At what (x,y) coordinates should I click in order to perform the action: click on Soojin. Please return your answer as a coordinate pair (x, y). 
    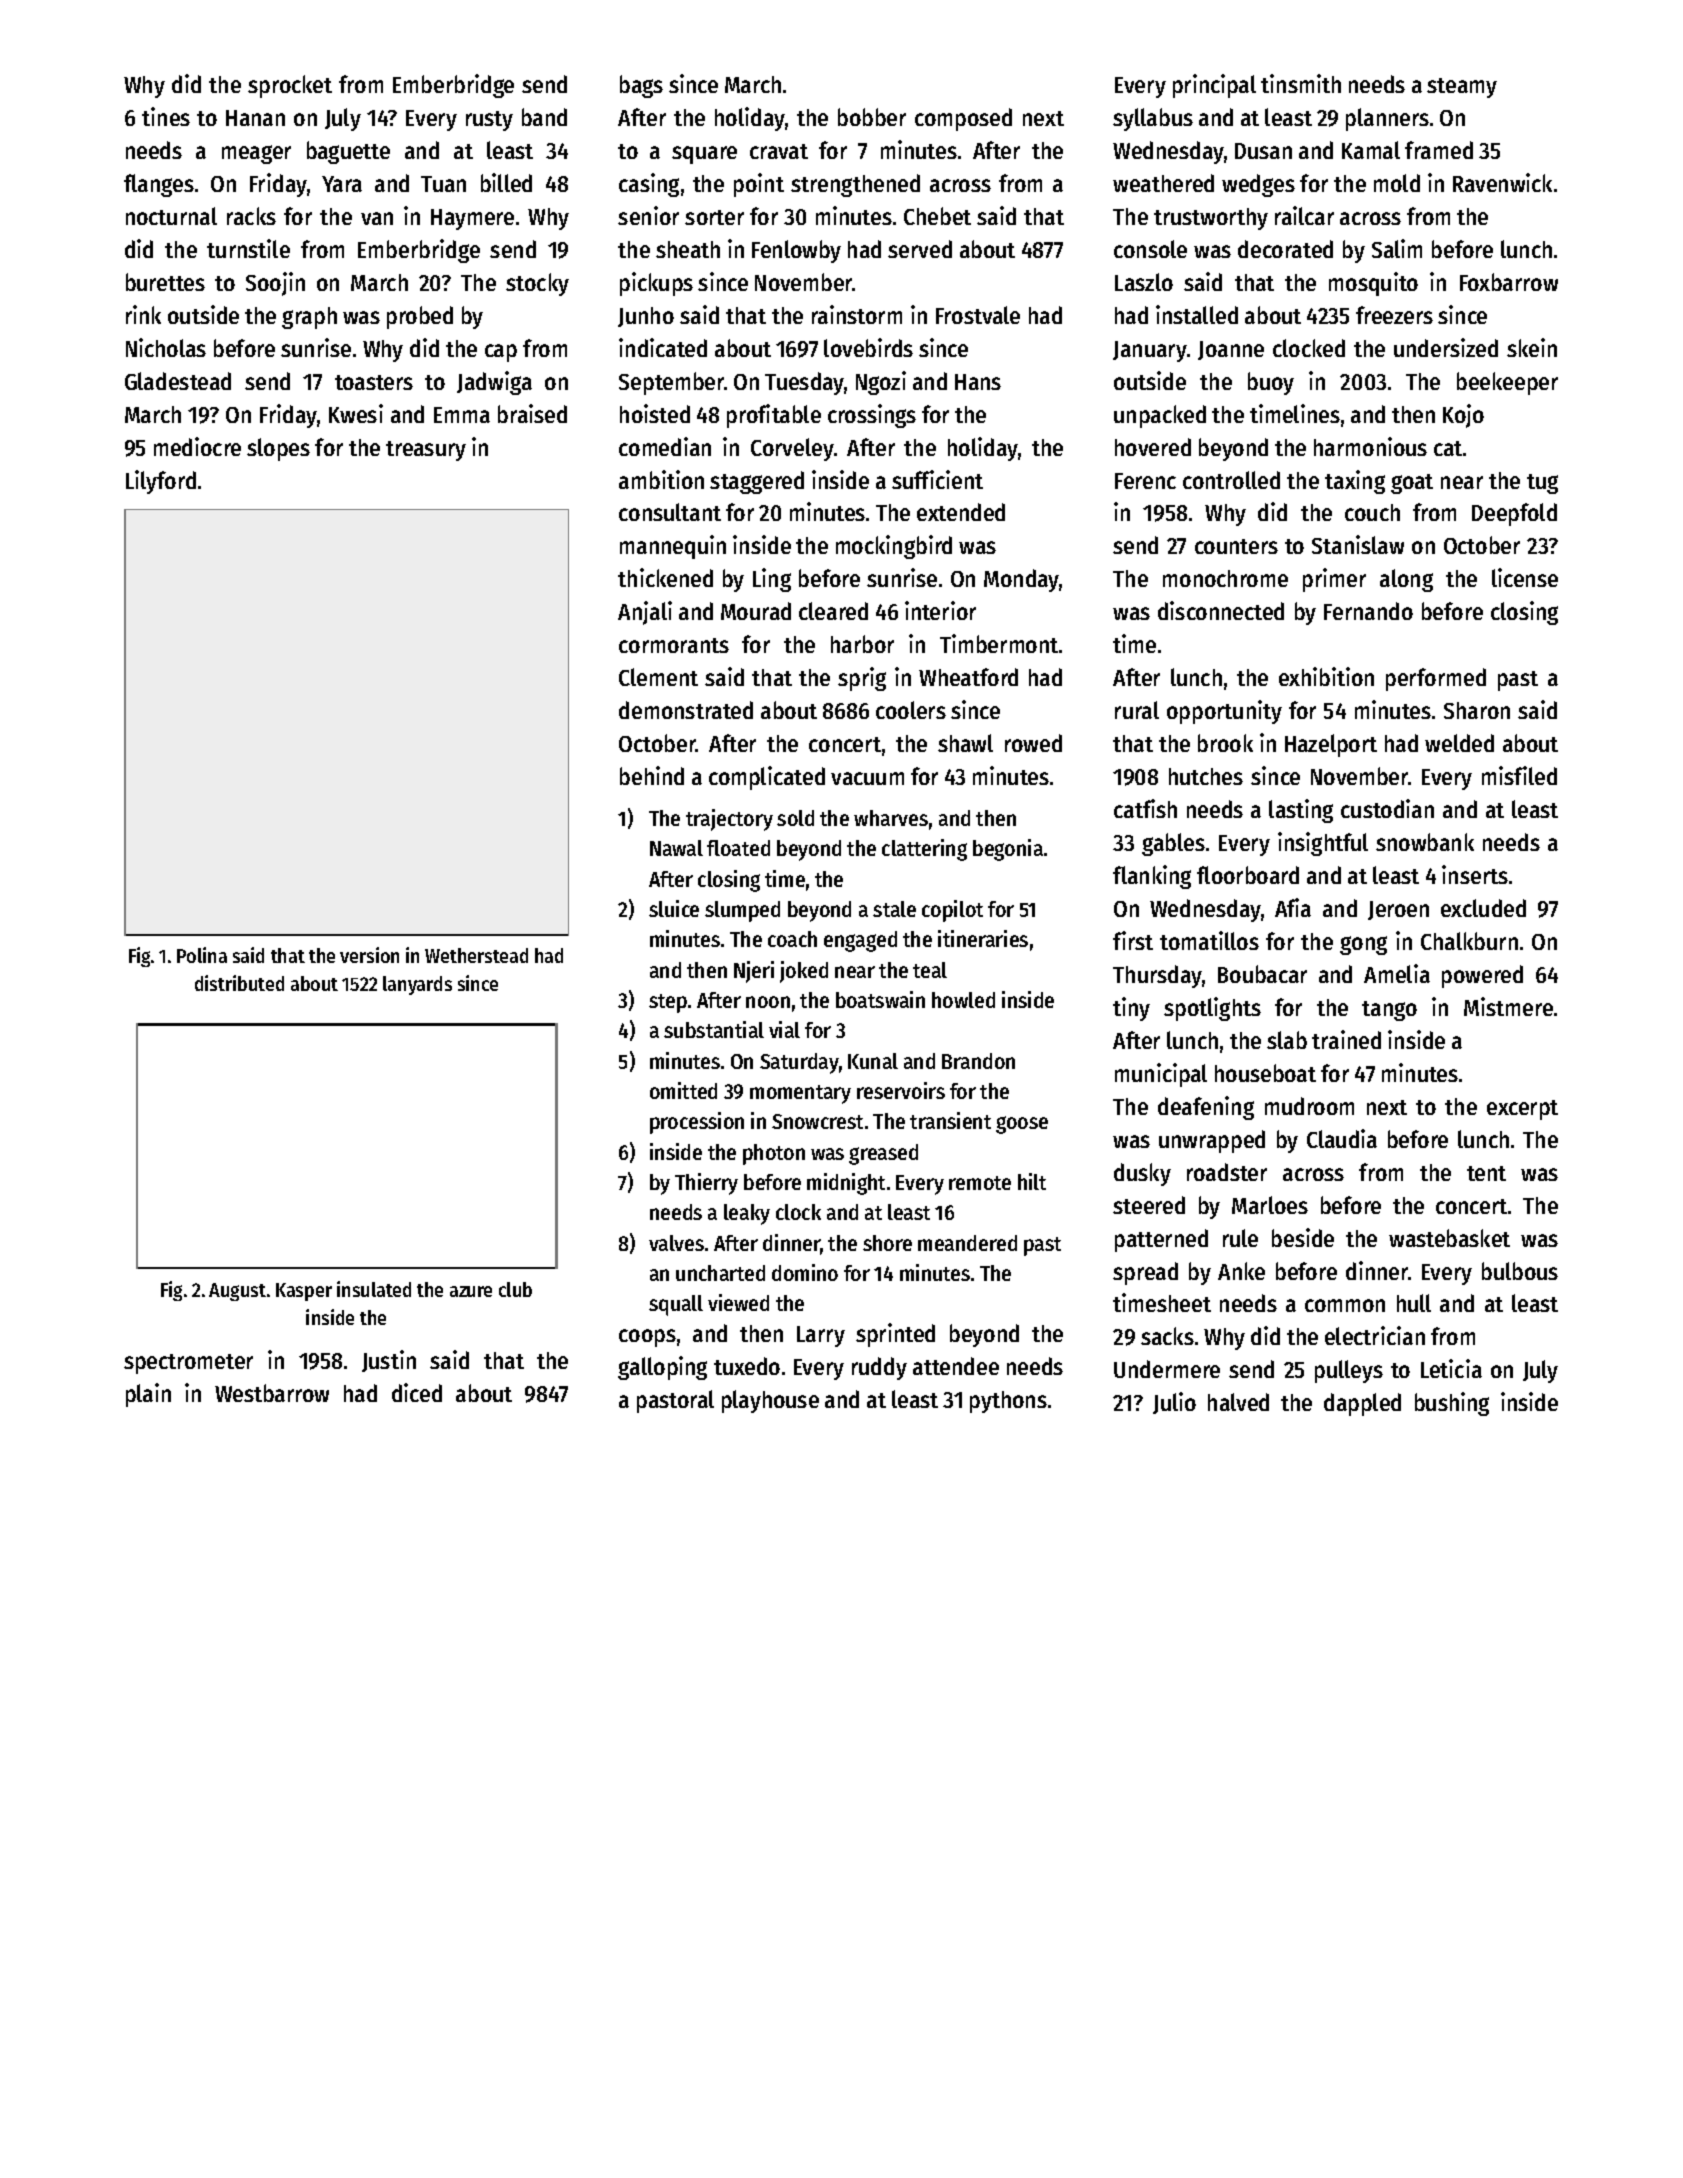
    Looking at the image, I should click on (275, 284).
